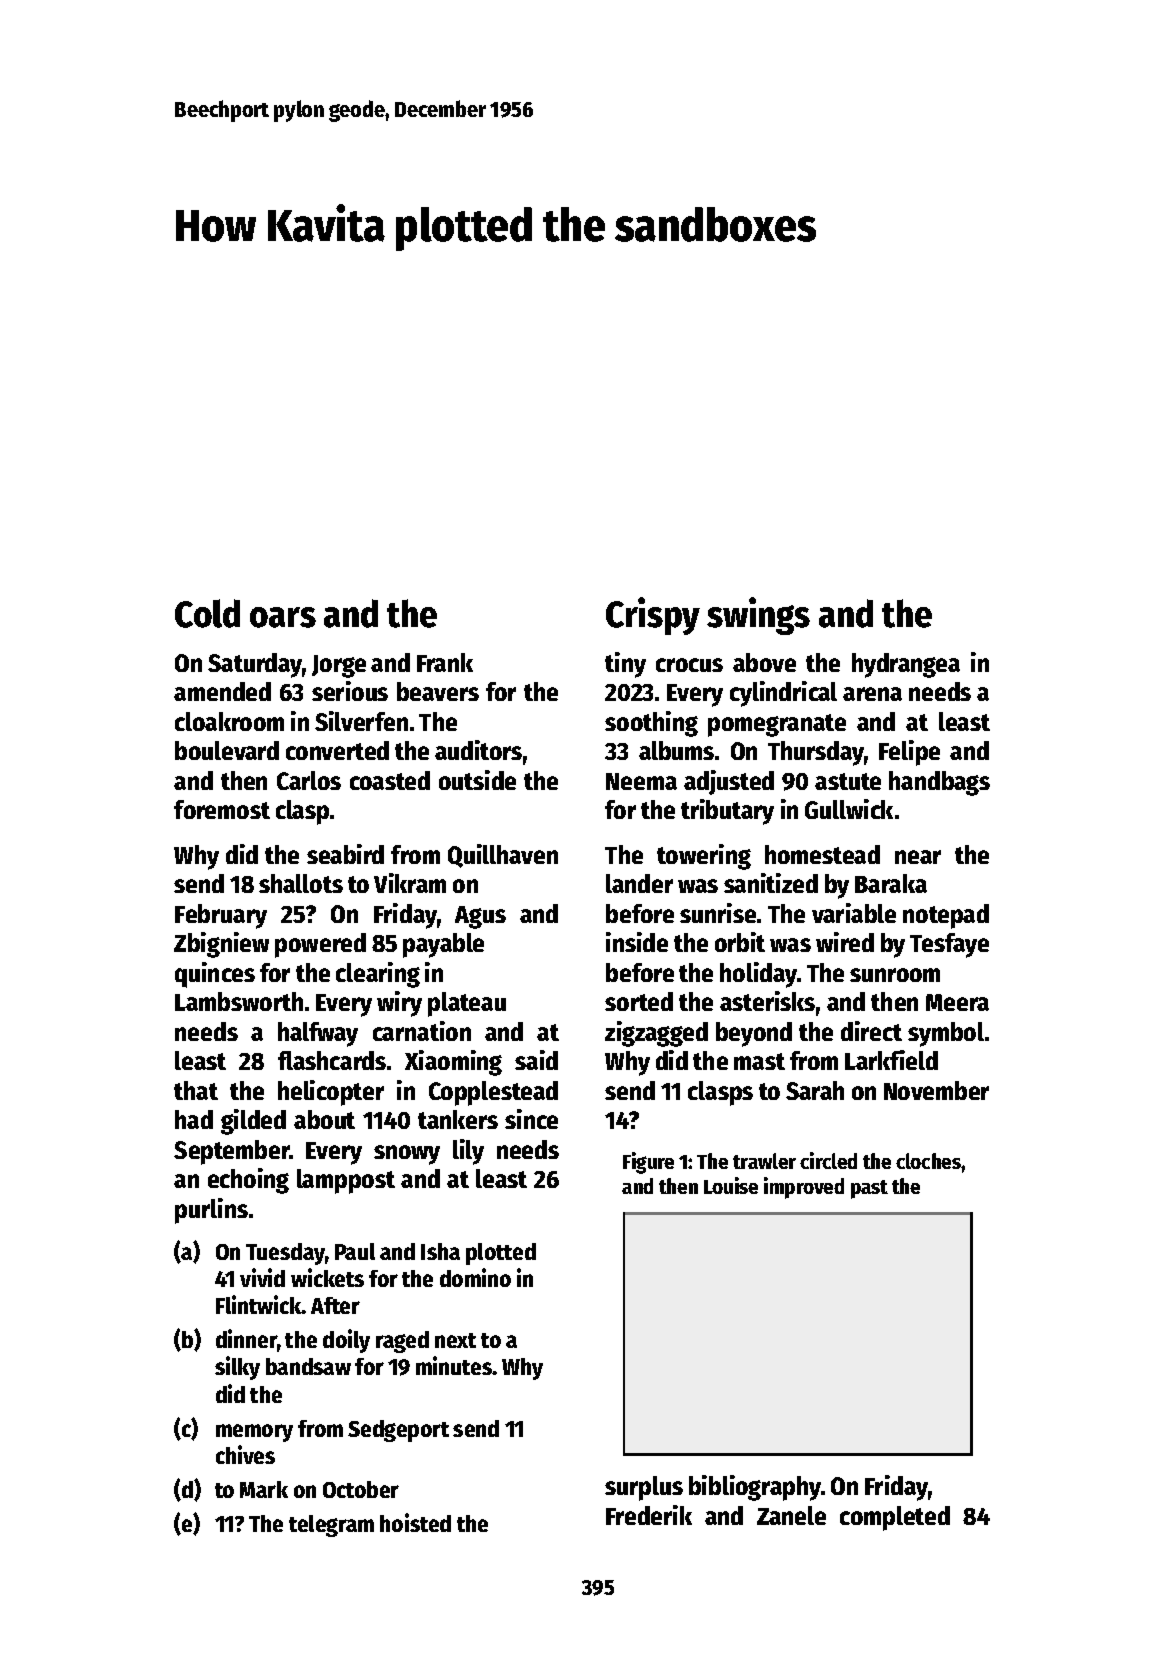  Describe the element at coordinates (331, 1526) in the document. I see `telegram` at that location.
